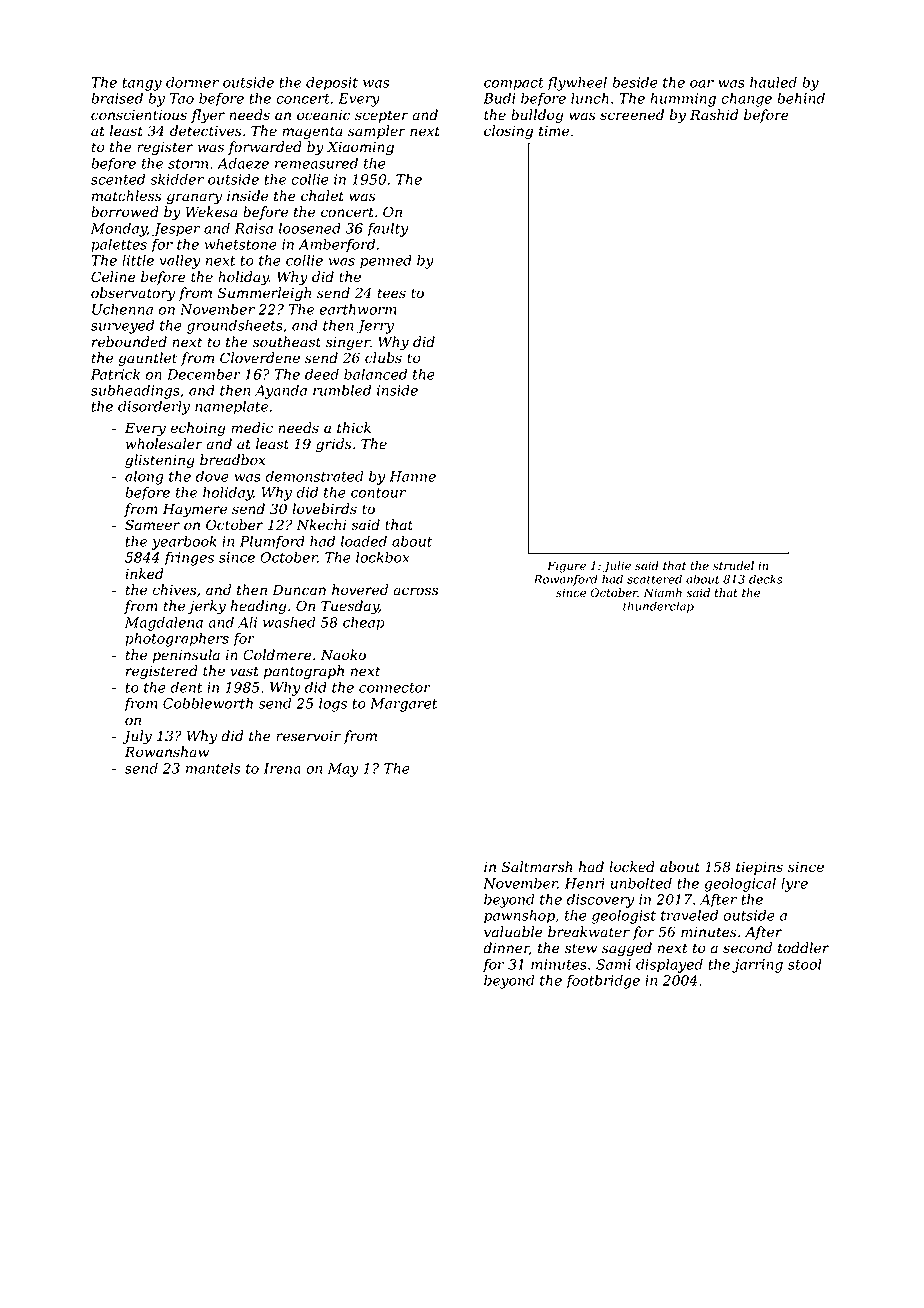 The image size is (924, 1308). I want to click on behind, so click(801, 98).
